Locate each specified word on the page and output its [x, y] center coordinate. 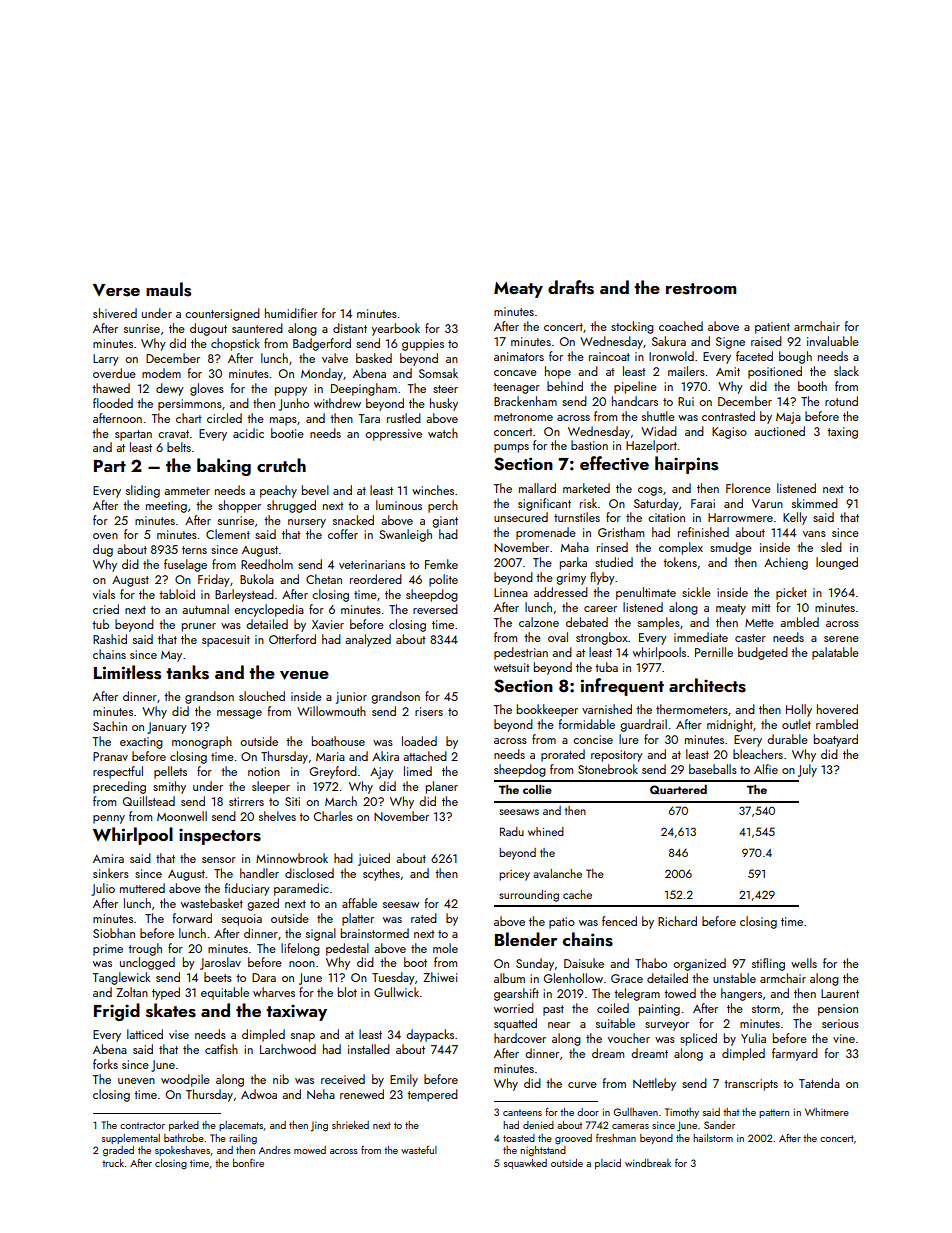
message [239, 714]
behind [565, 386]
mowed [310, 1150]
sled [831, 547]
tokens [680, 562]
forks [105, 1064]
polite [443, 580]
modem [161, 373]
